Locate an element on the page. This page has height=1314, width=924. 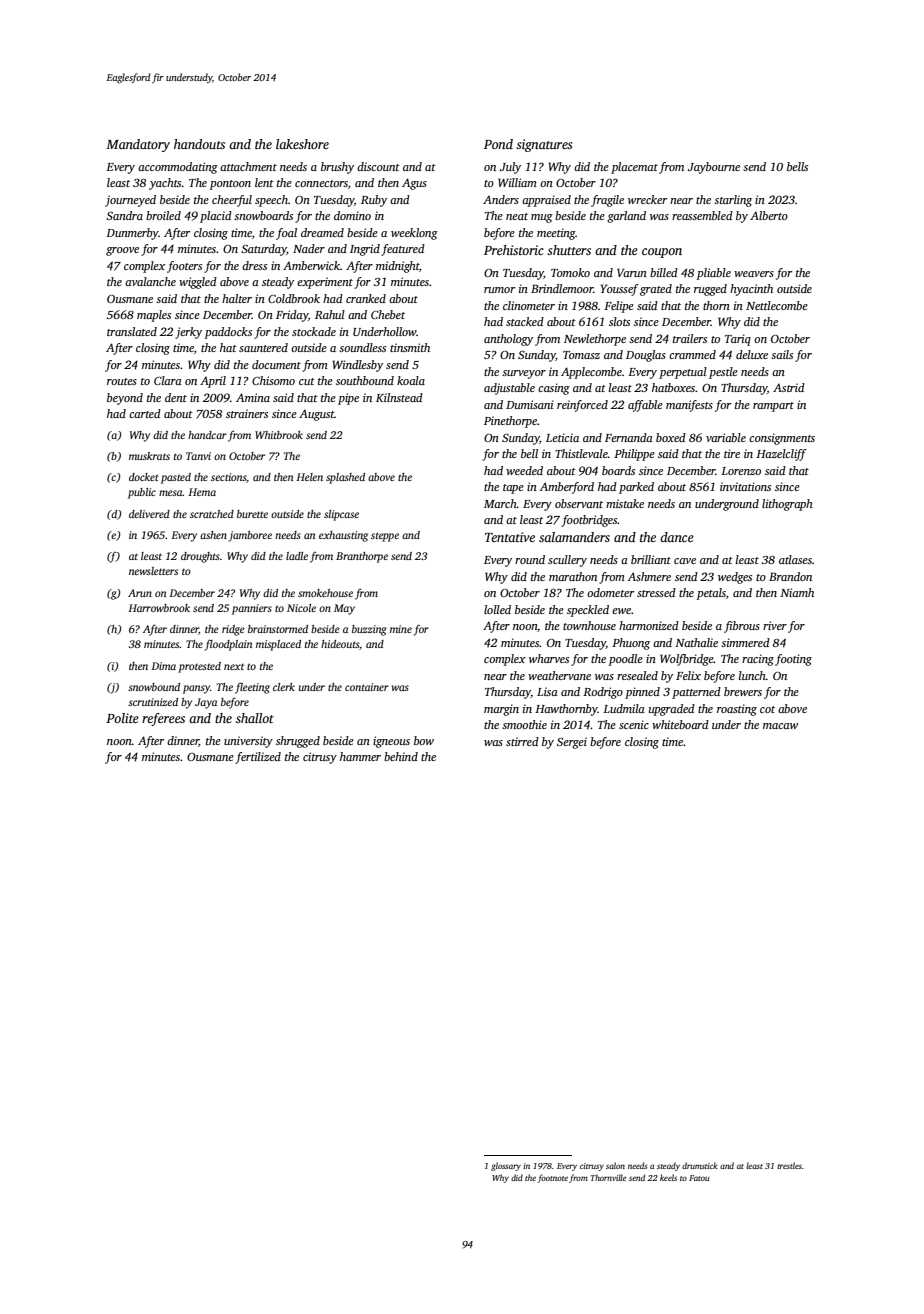
Sergei is located at coordinates (572, 743).
